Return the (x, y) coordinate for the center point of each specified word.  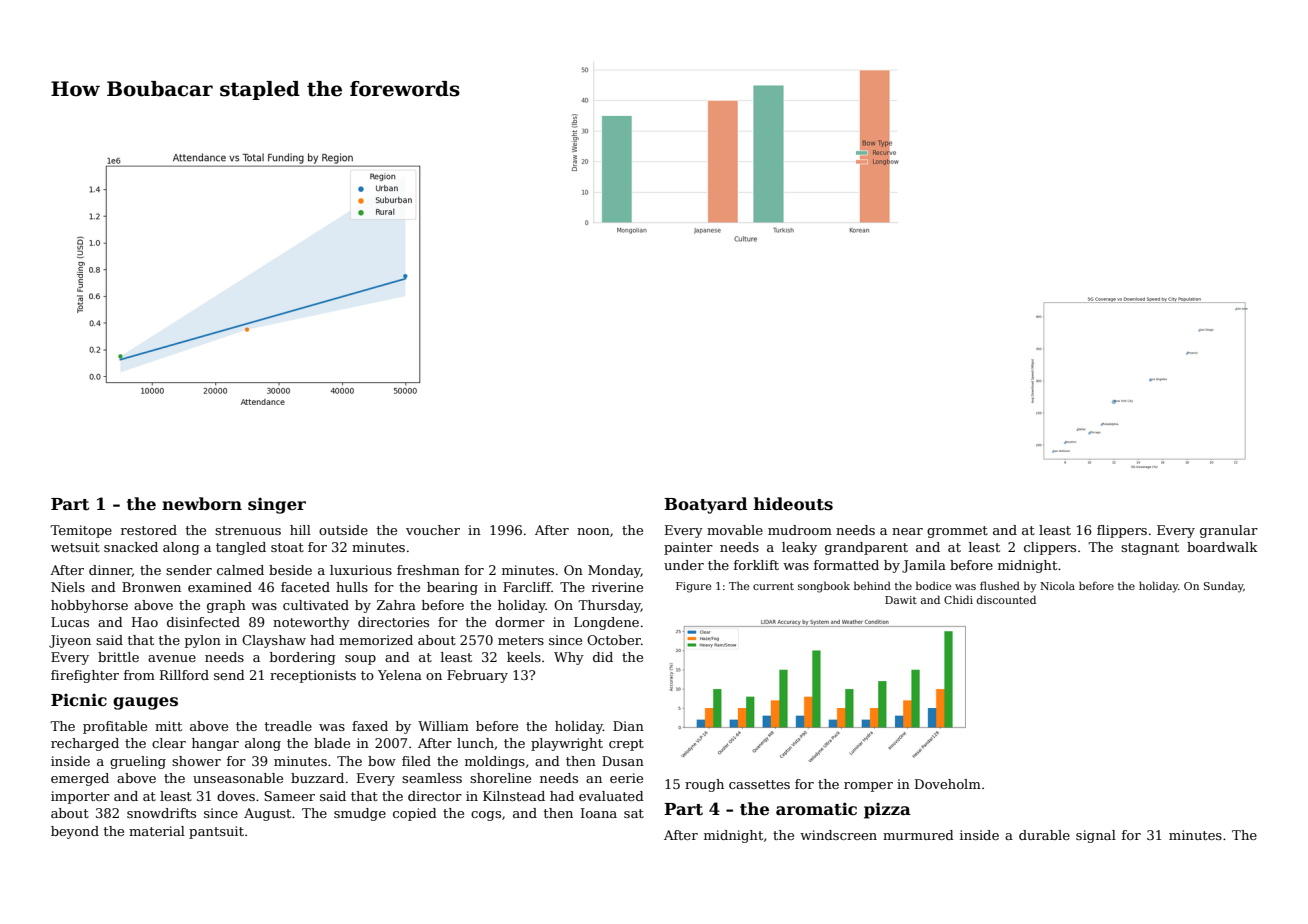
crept (626, 745)
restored (149, 530)
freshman (428, 570)
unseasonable (238, 778)
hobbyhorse (89, 606)
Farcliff (527, 587)
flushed (1000, 585)
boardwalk (1222, 547)
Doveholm (948, 784)
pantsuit (216, 832)
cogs (486, 816)
